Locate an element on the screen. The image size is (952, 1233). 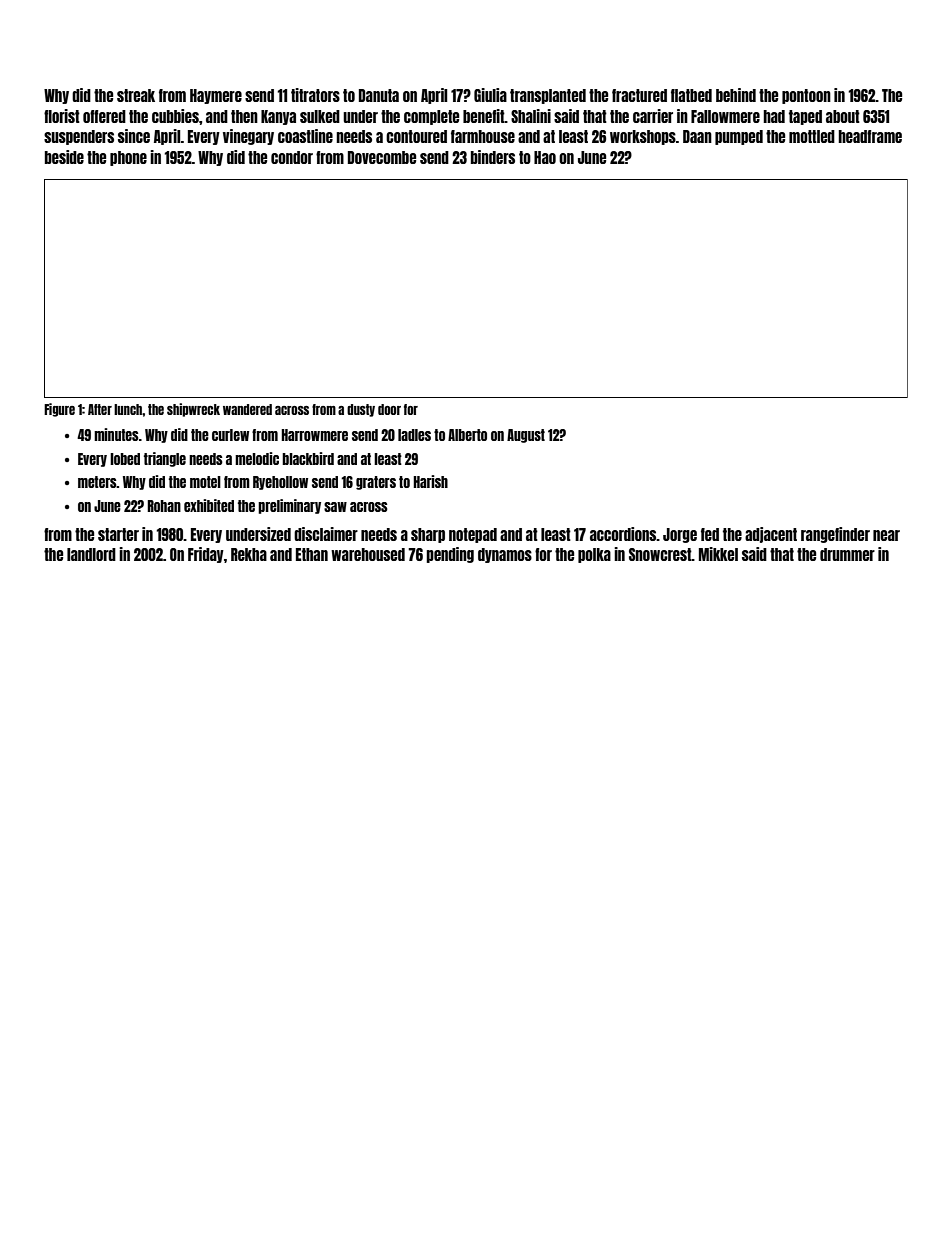
August is located at coordinates (526, 436).
